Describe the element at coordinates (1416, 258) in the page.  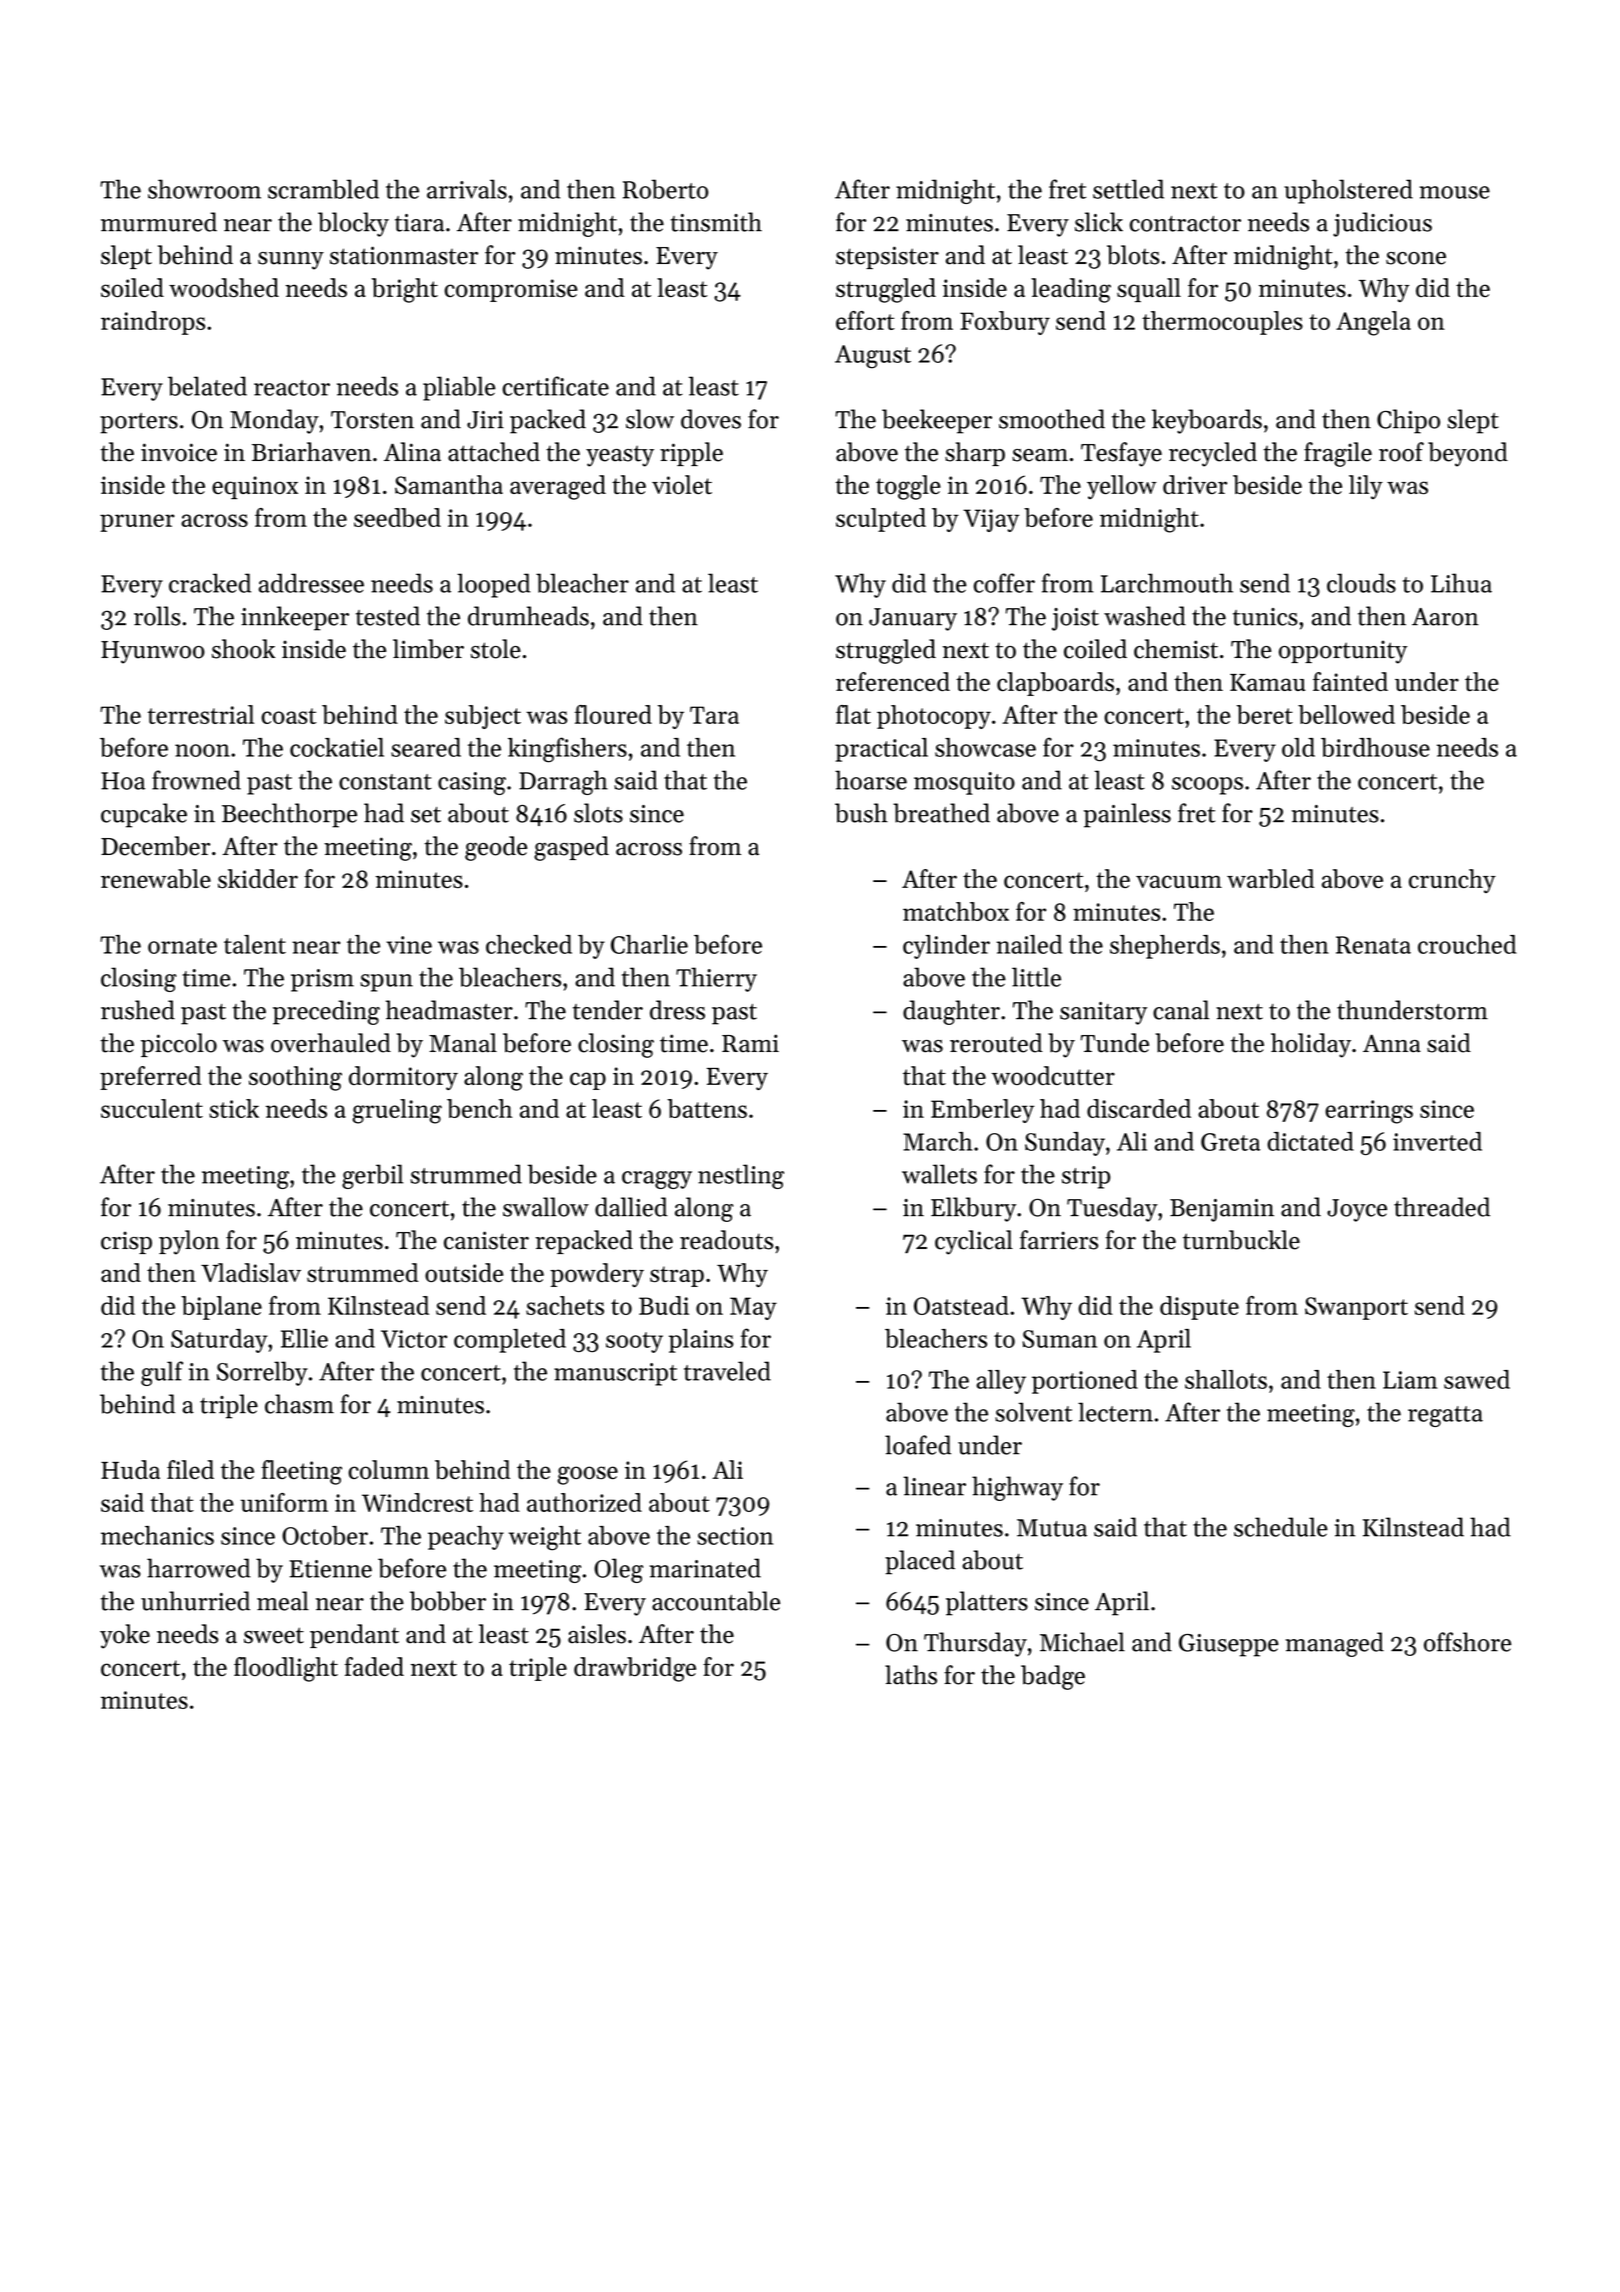
I see `scone` at that location.
